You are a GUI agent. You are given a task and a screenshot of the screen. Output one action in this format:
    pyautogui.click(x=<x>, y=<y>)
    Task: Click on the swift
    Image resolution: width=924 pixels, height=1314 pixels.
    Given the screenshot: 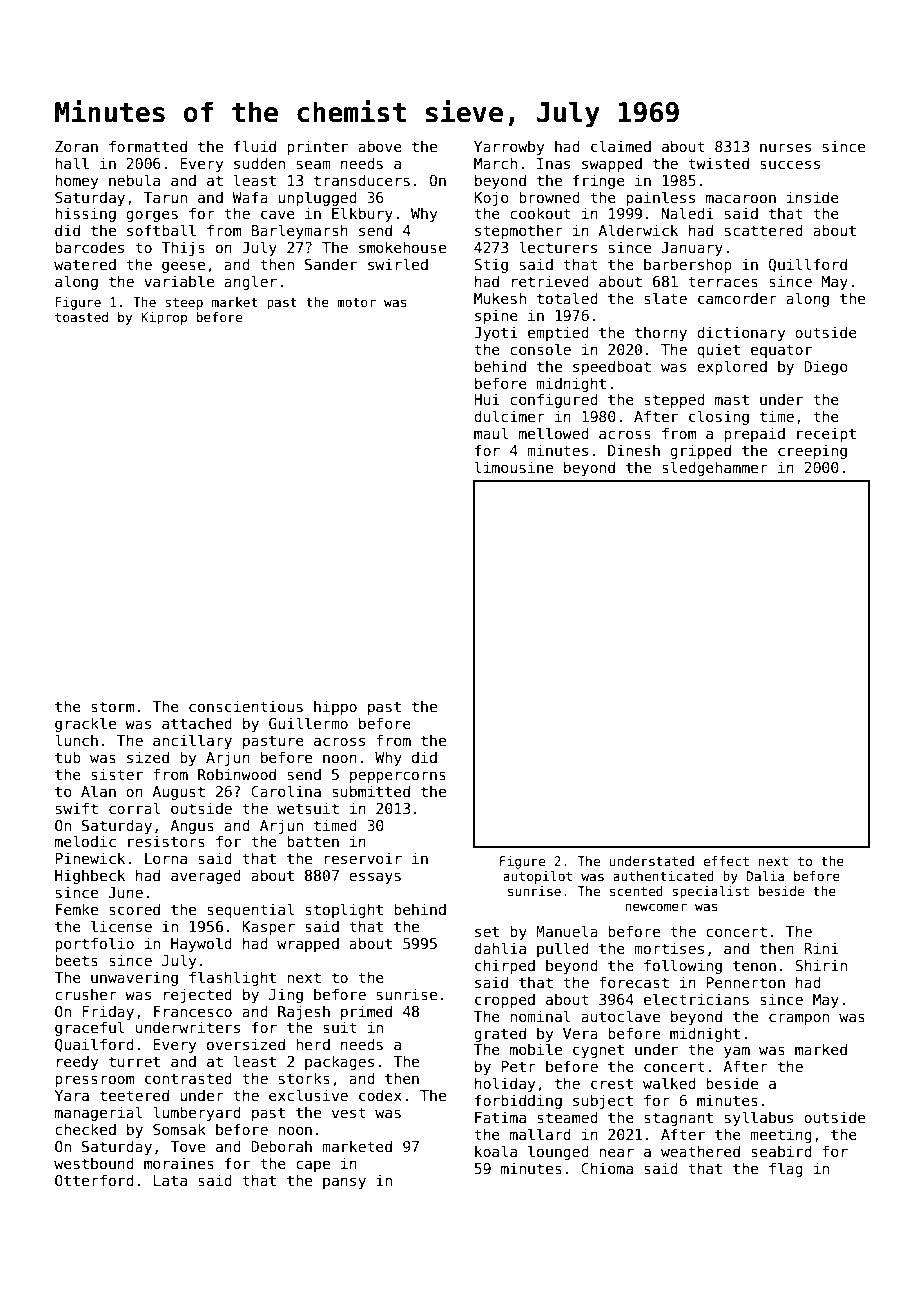 What is the action you would take?
    pyautogui.click(x=77, y=808)
